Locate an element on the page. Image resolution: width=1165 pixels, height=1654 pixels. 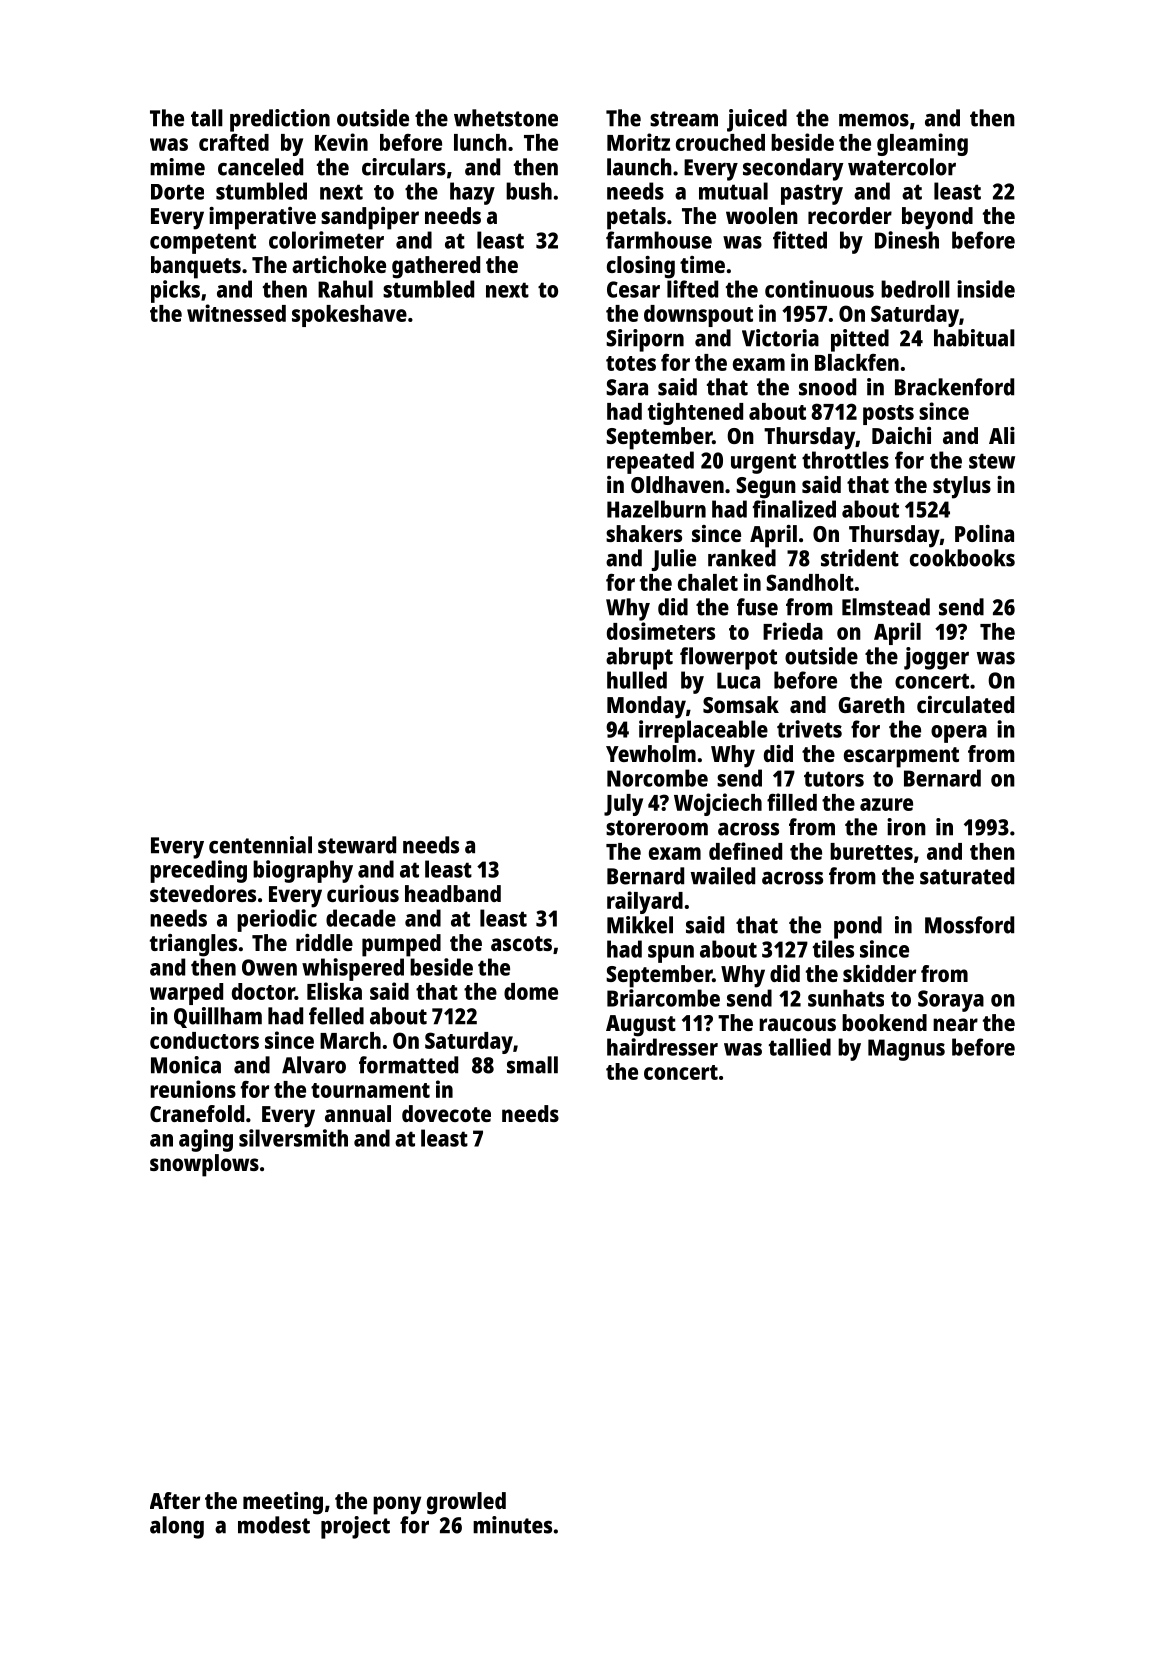
doctor is located at coordinates (263, 991).
